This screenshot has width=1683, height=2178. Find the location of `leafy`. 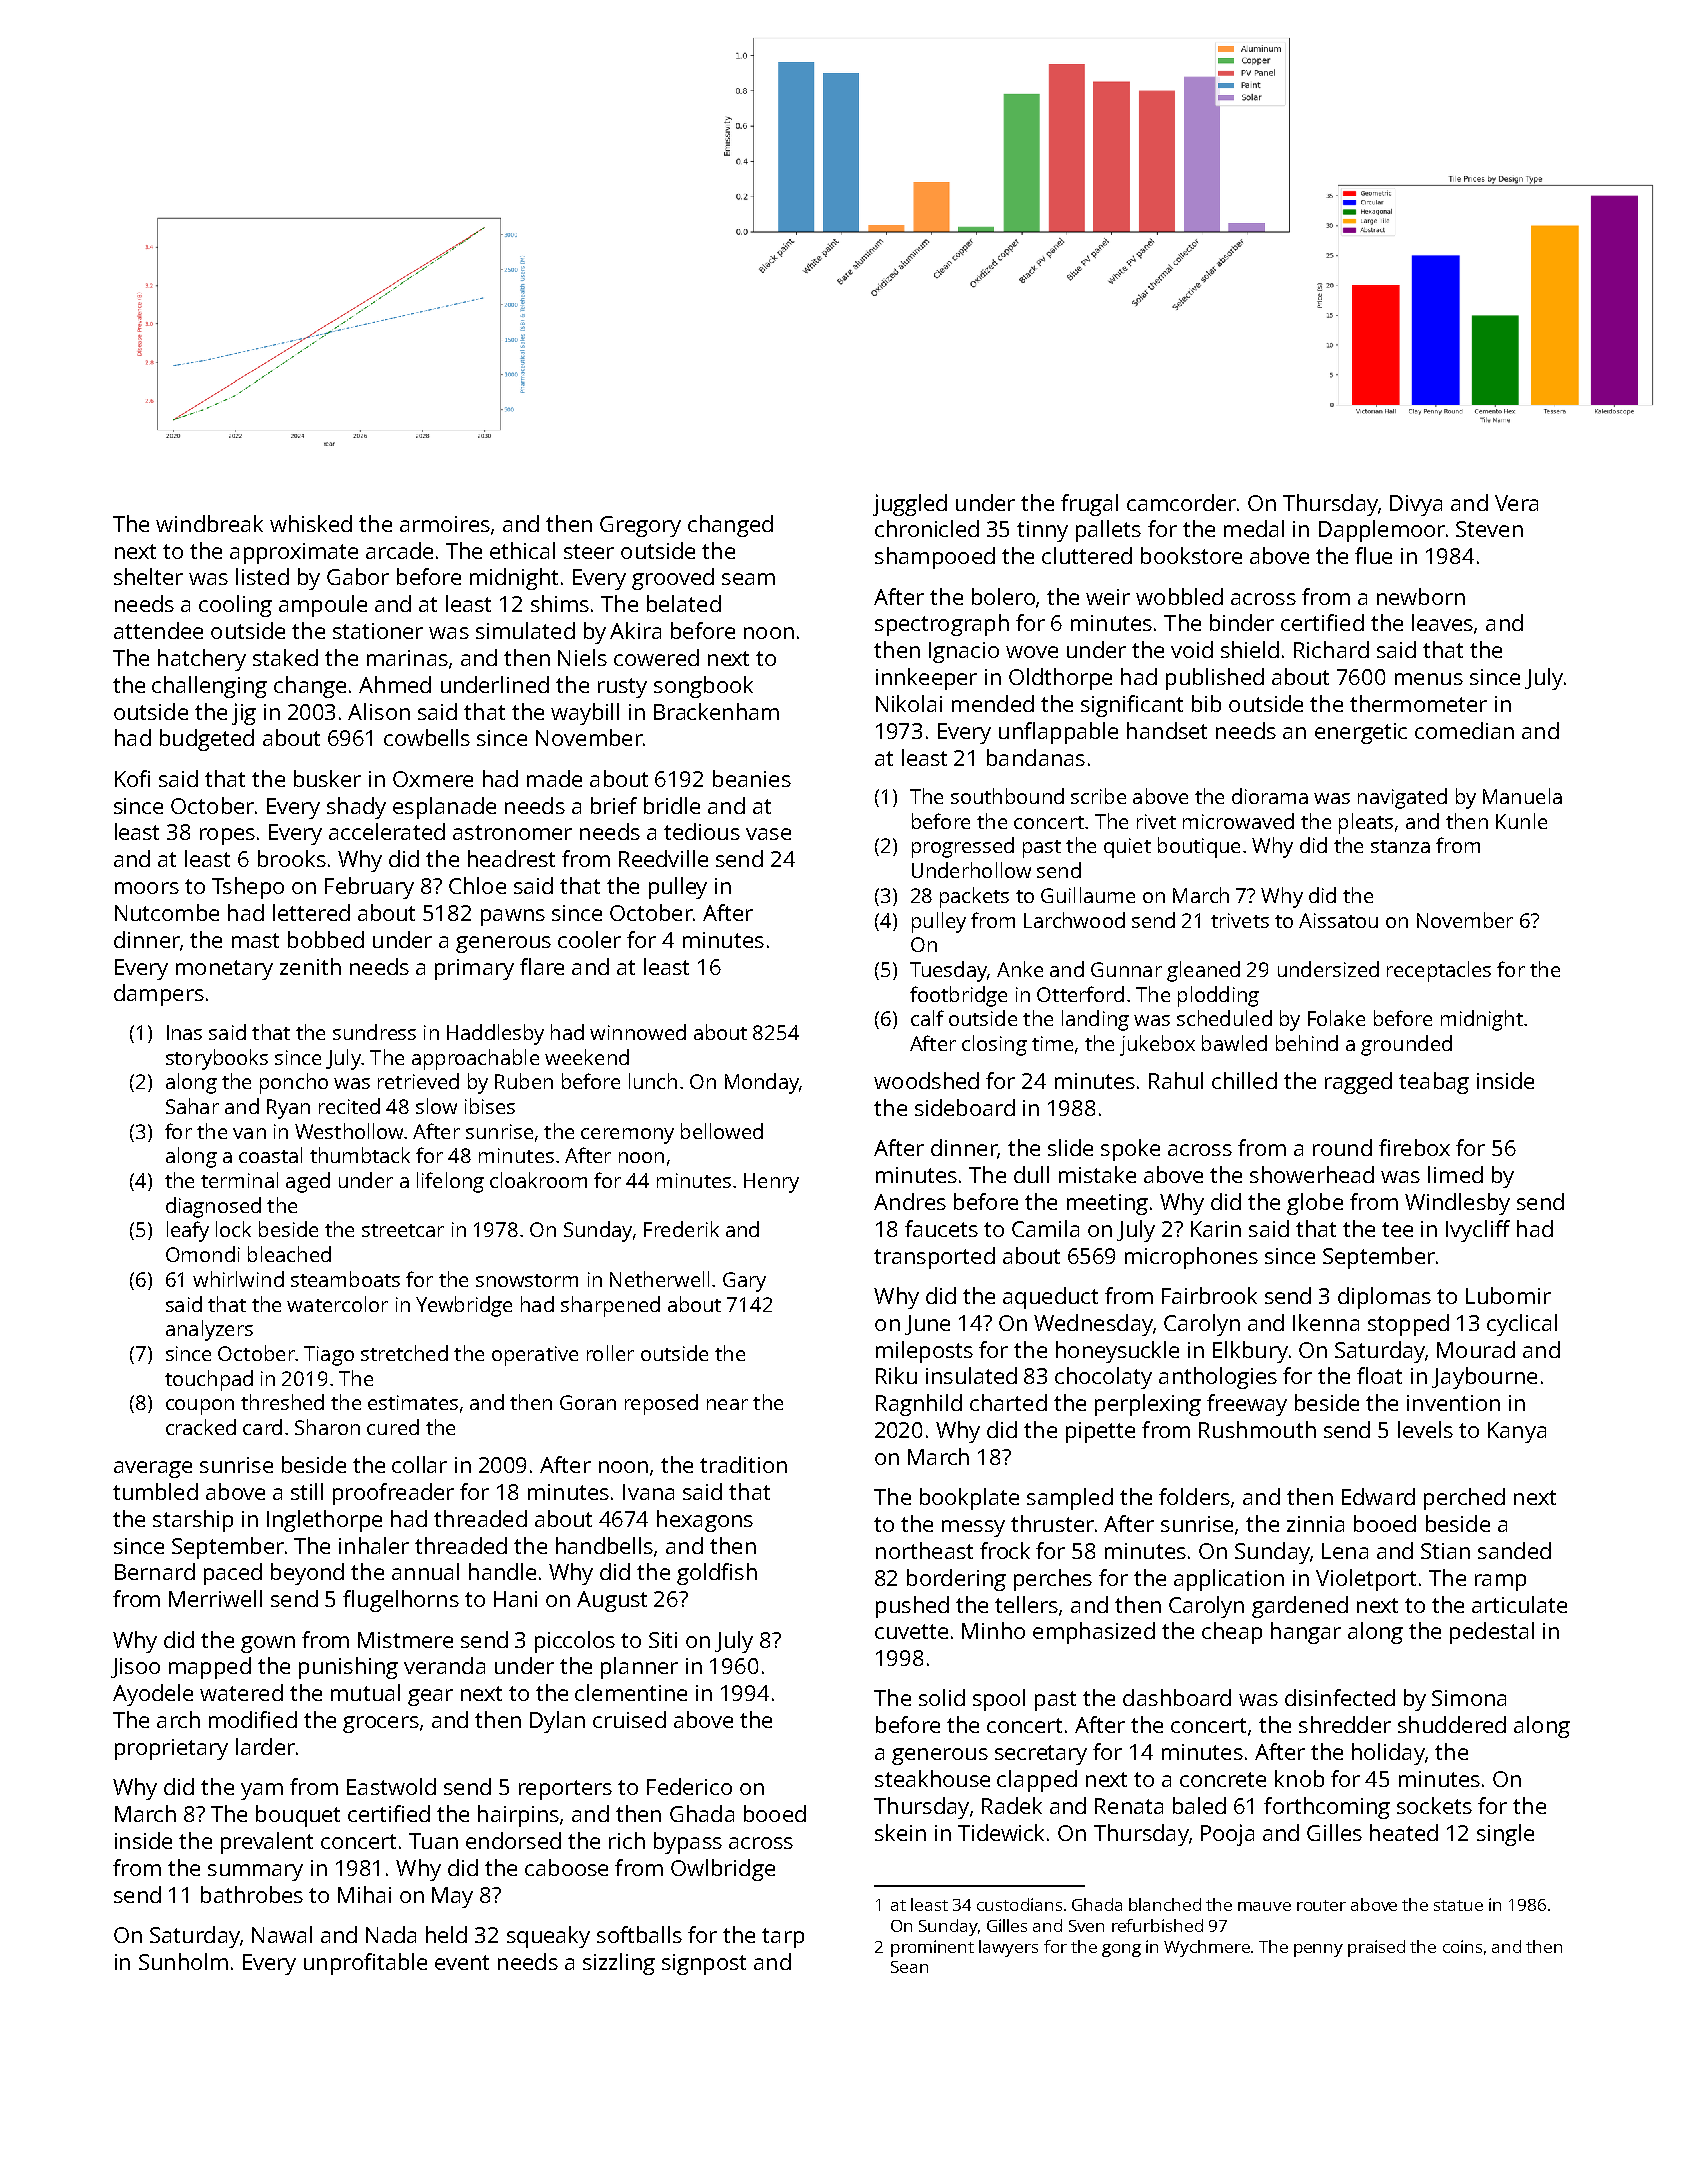

leafy is located at coordinates (188, 1231).
